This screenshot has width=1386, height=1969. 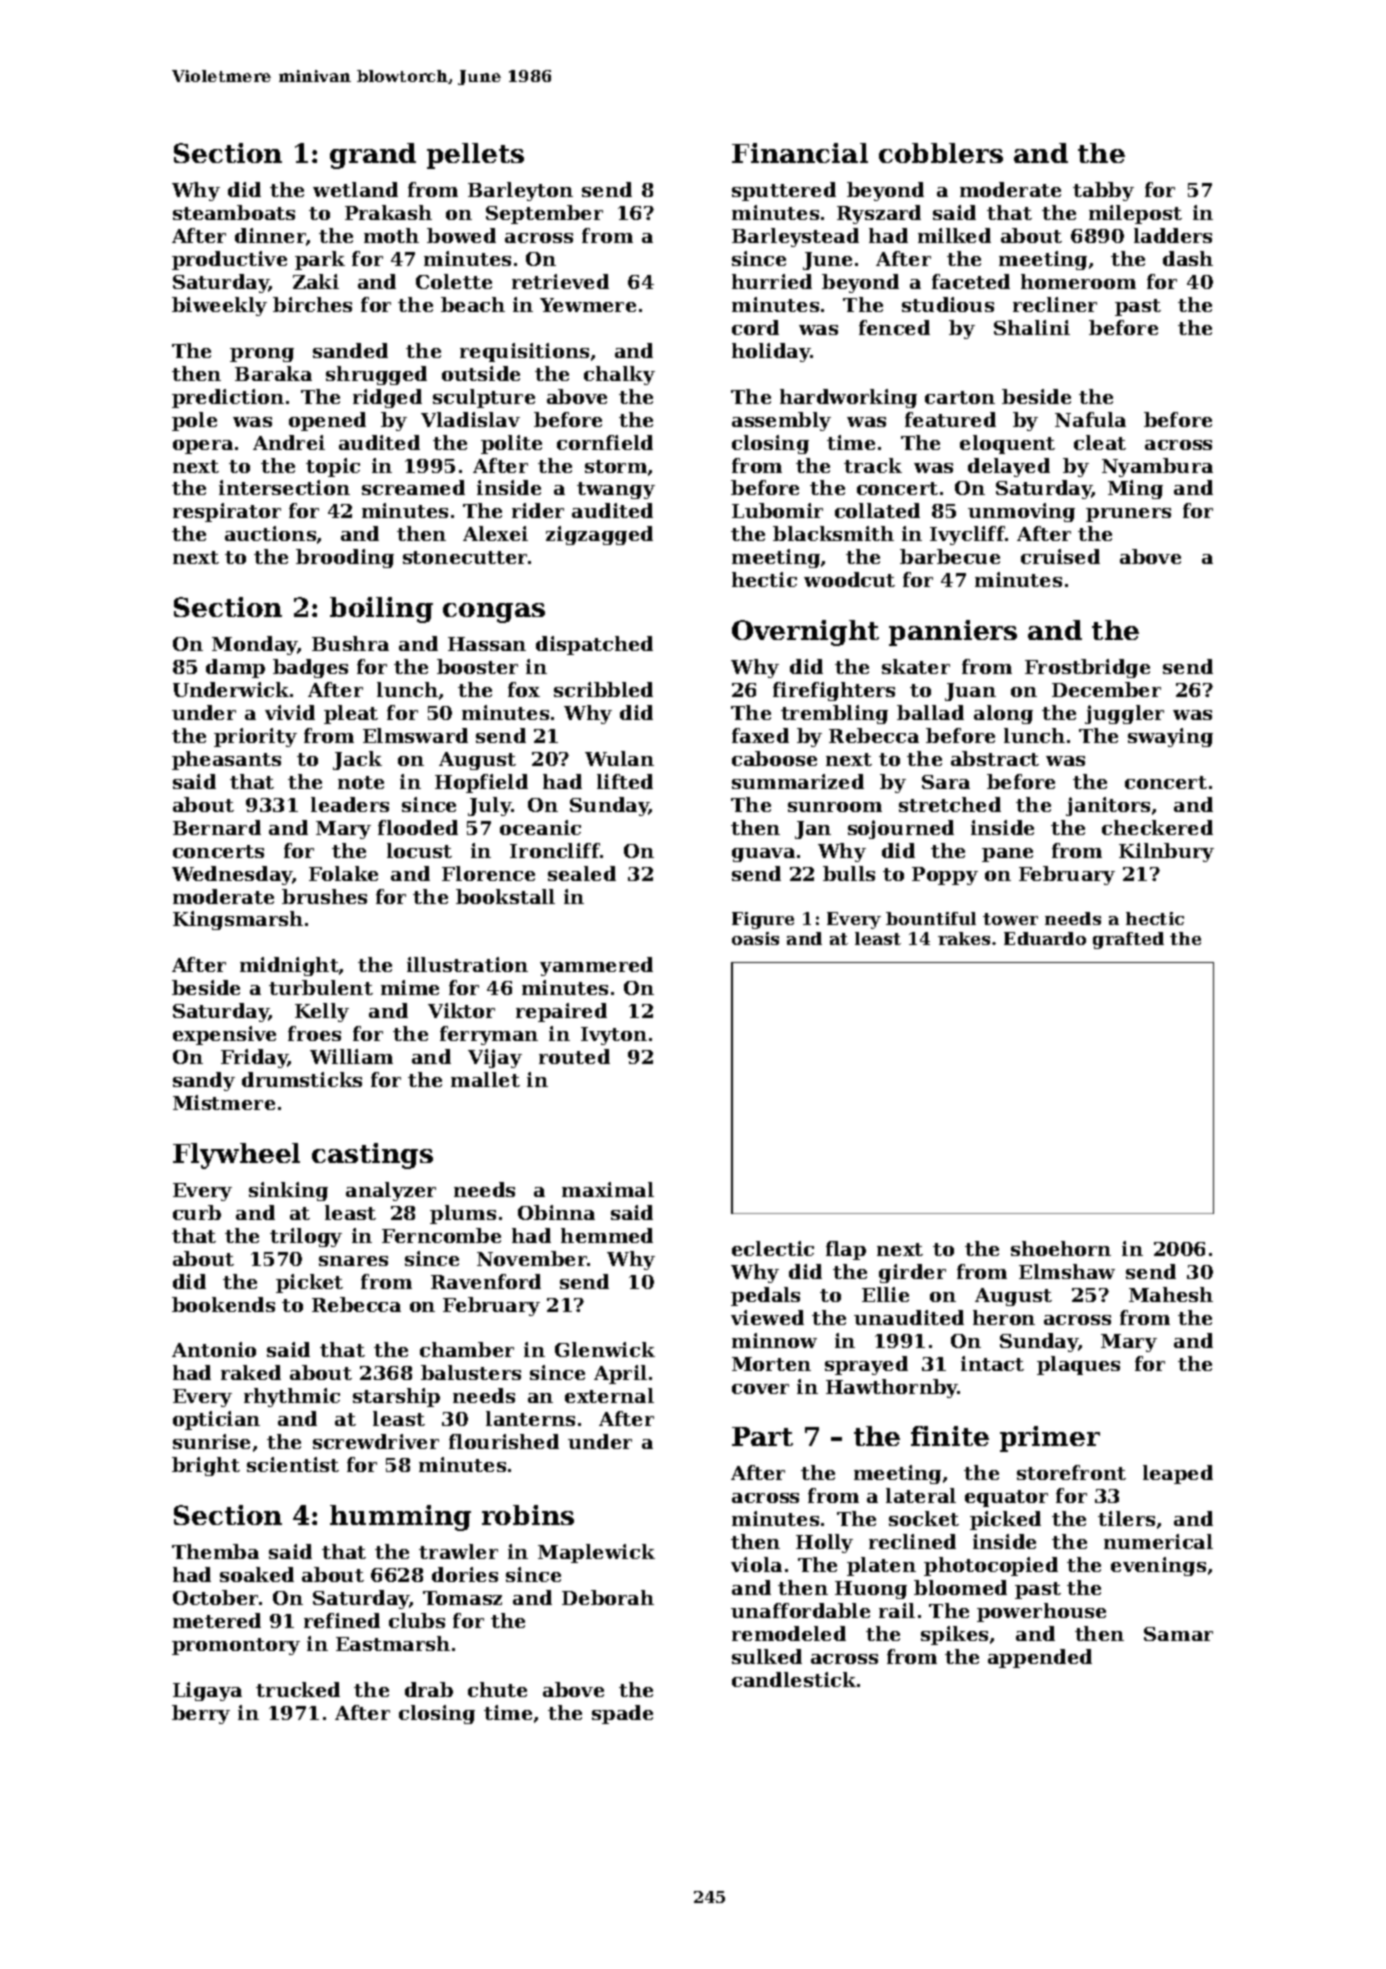 What do you see at coordinates (1128, 940) in the screenshot?
I see `grafted` at bounding box center [1128, 940].
